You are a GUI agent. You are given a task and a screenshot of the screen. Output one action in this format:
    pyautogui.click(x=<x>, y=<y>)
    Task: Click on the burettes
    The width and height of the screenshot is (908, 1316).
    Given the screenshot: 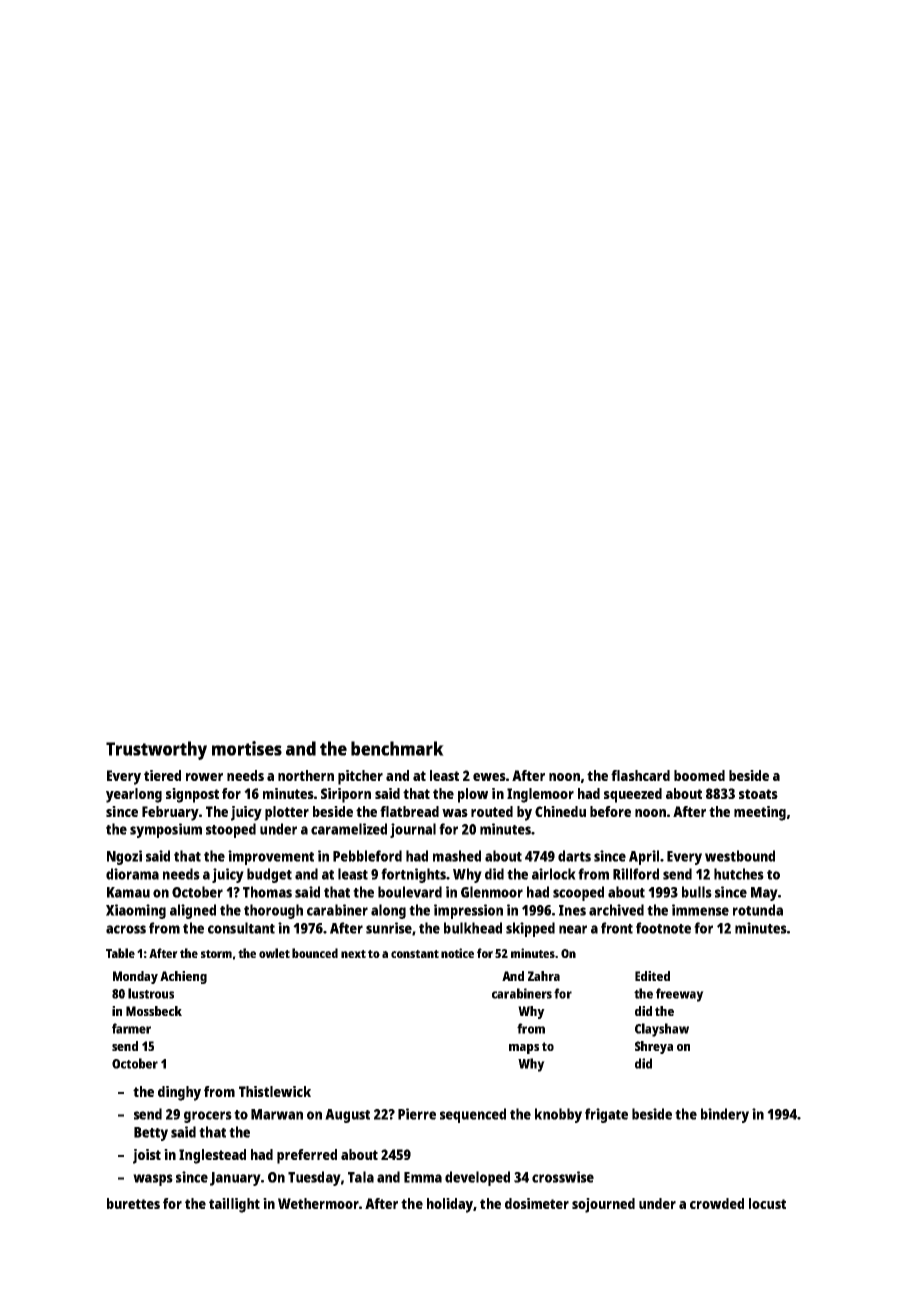 What is the action you would take?
    pyautogui.click(x=133, y=1203)
